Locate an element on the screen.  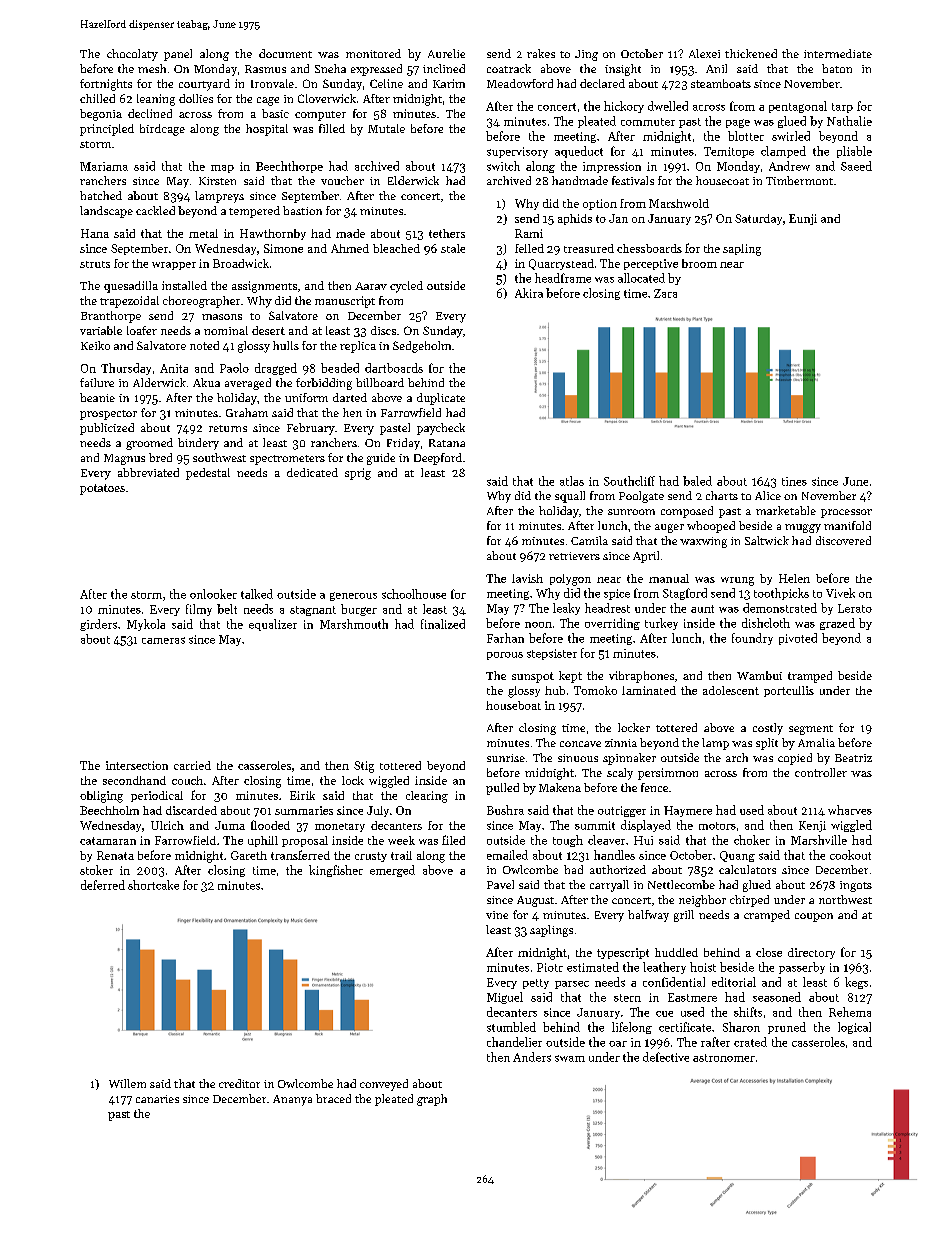
stumbled is located at coordinates (511, 1027).
